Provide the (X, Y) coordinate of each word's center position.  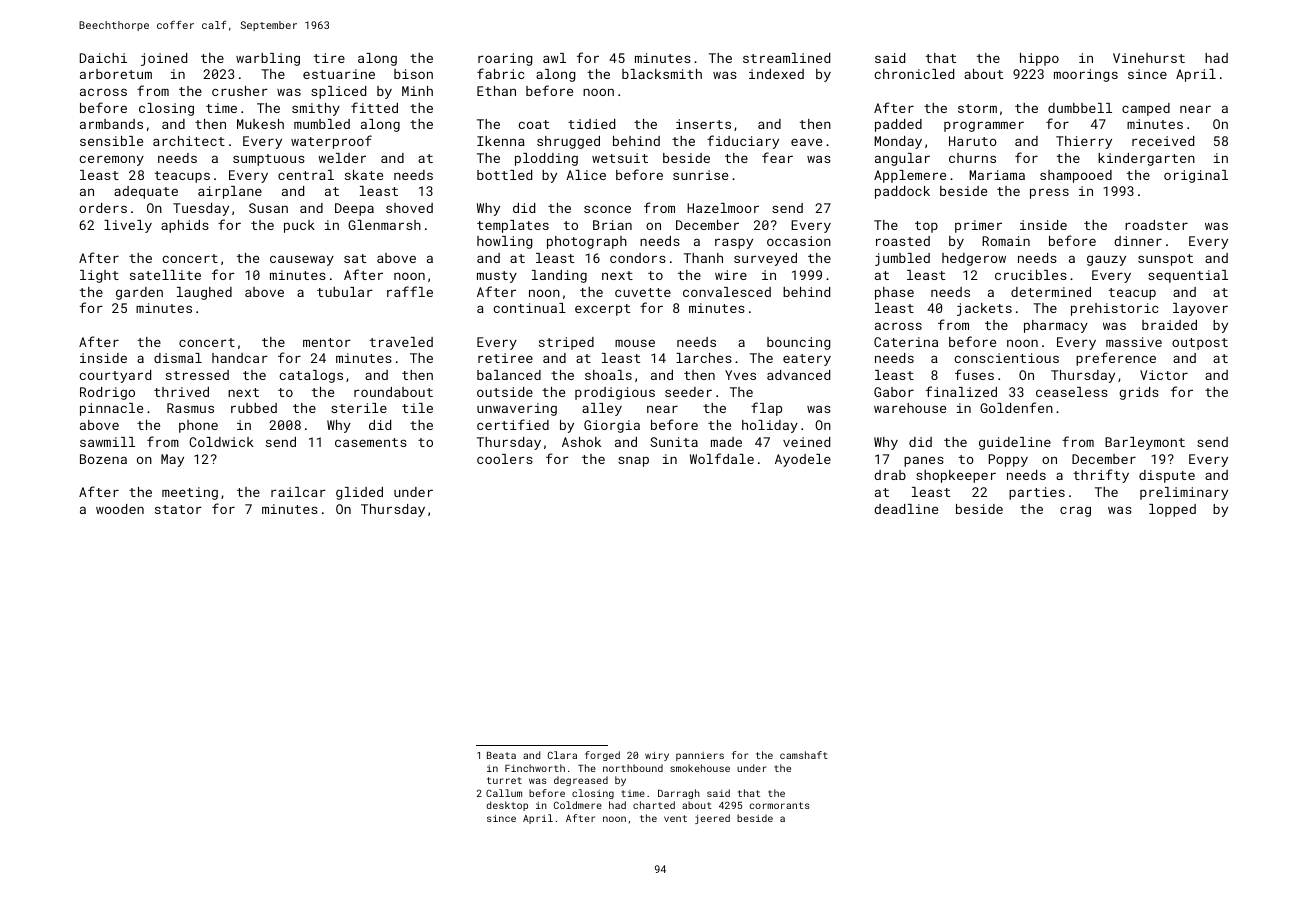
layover (1200, 309)
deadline (906, 509)
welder (342, 158)
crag (1075, 511)
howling (504, 242)
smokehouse (700, 768)
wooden (120, 509)
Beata (501, 755)
